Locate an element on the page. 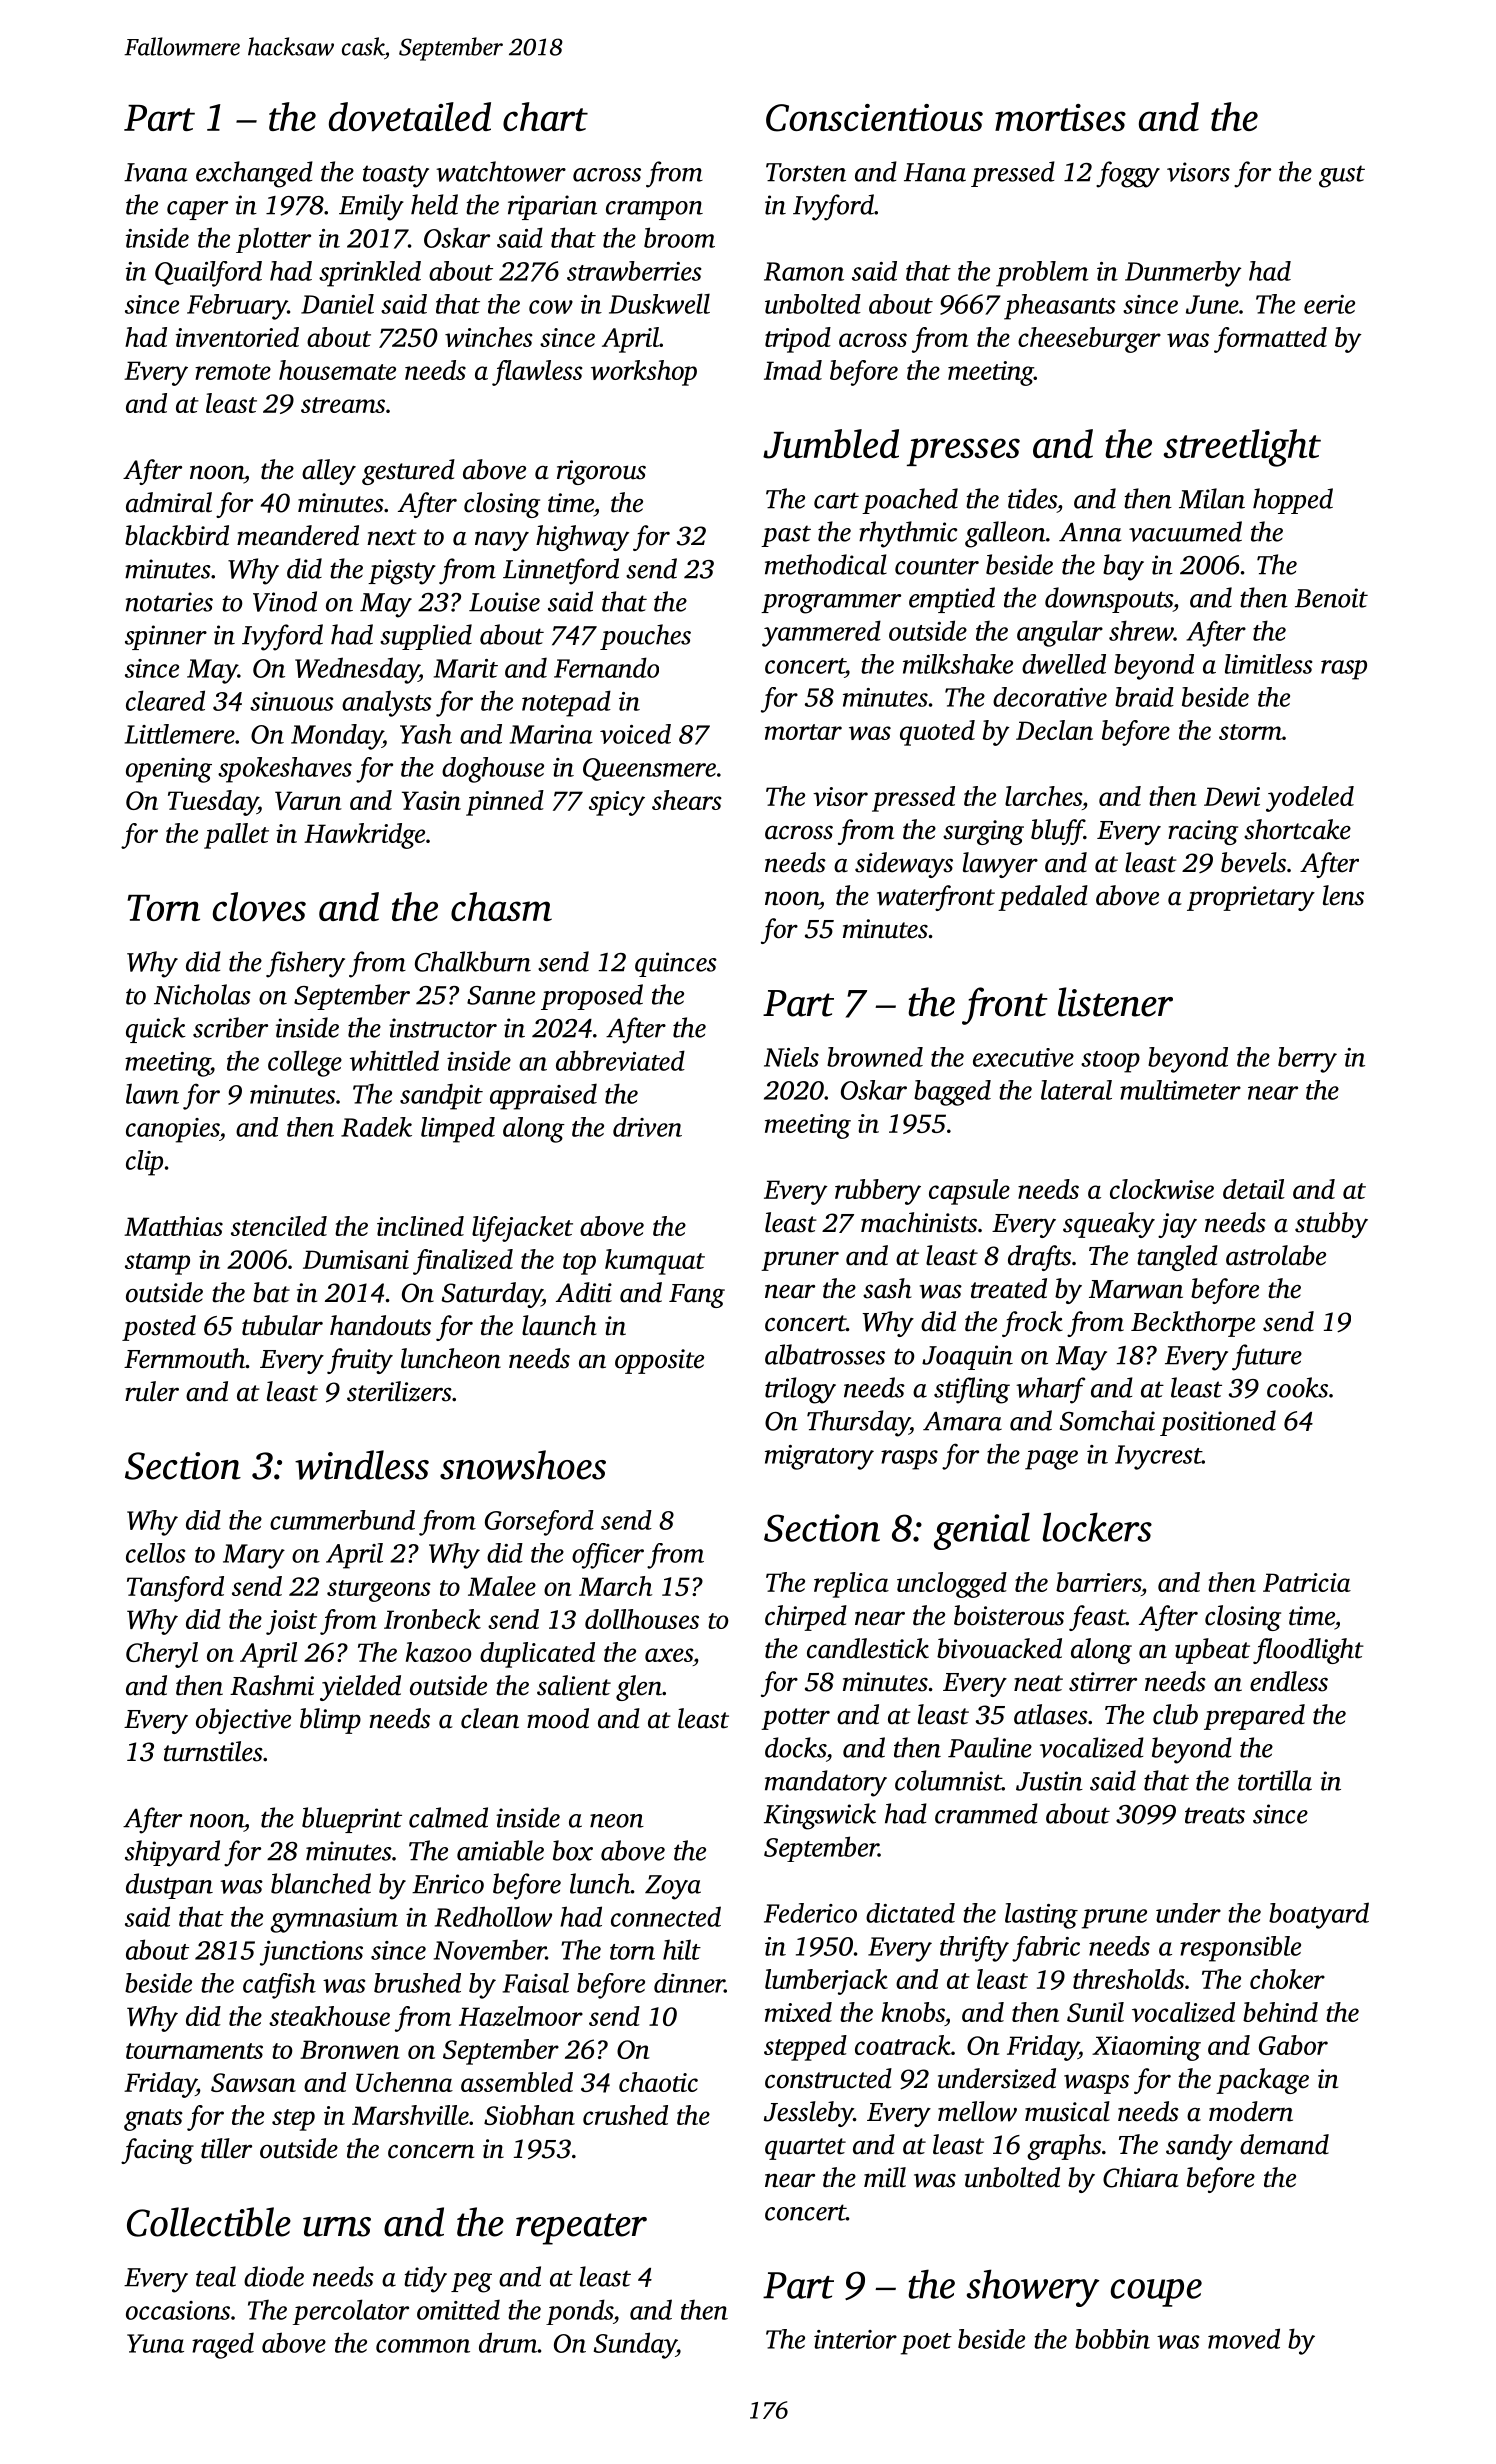 The height and width of the document is (2464, 1496). listener is located at coordinates (1115, 1002).
